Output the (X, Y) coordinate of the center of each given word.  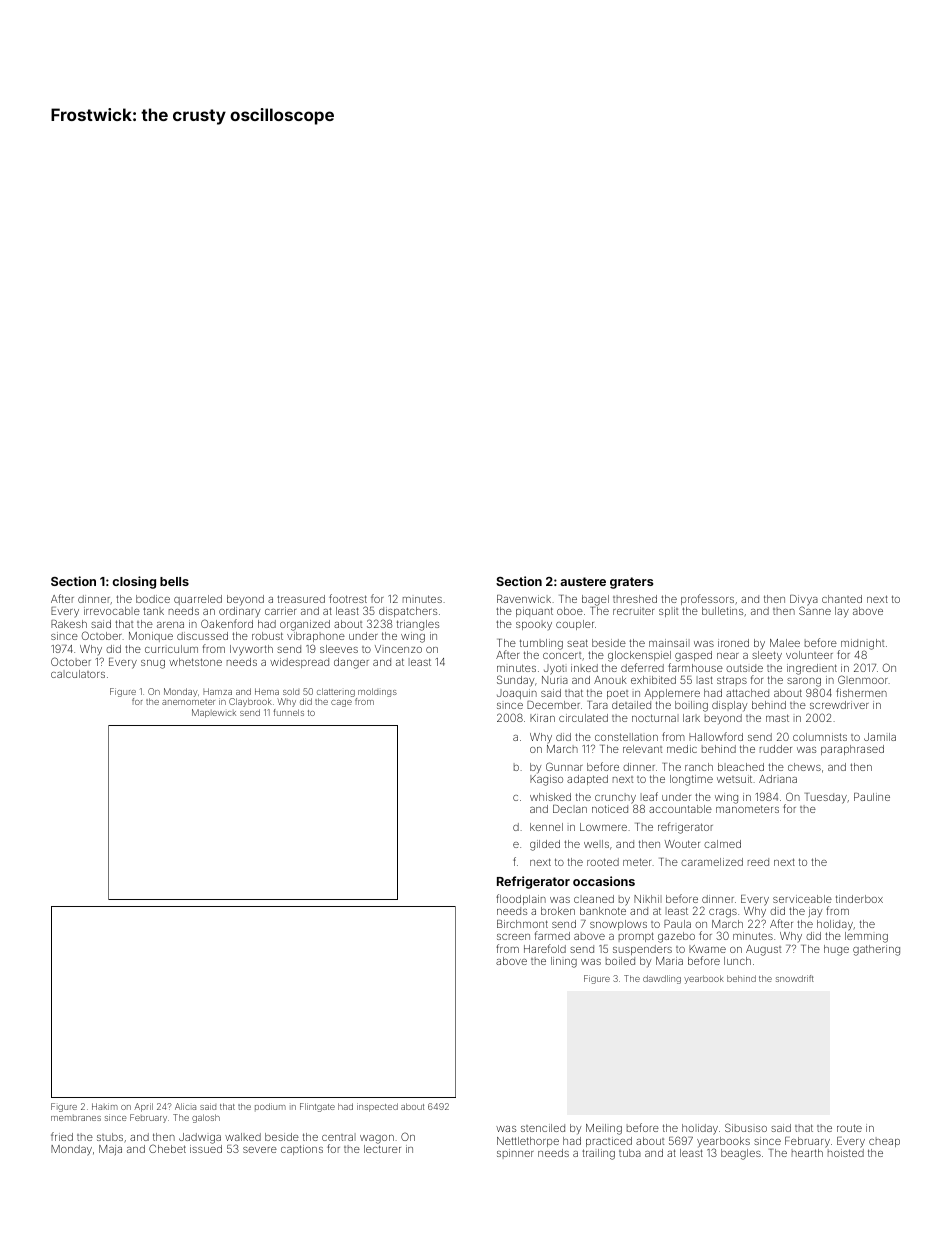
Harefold (545, 948)
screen (513, 937)
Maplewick (214, 713)
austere (583, 581)
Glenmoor (863, 679)
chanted (842, 599)
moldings (377, 692)
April (143, 1107)
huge (836, 950)
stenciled (543, 1128)
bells (174, 581)
